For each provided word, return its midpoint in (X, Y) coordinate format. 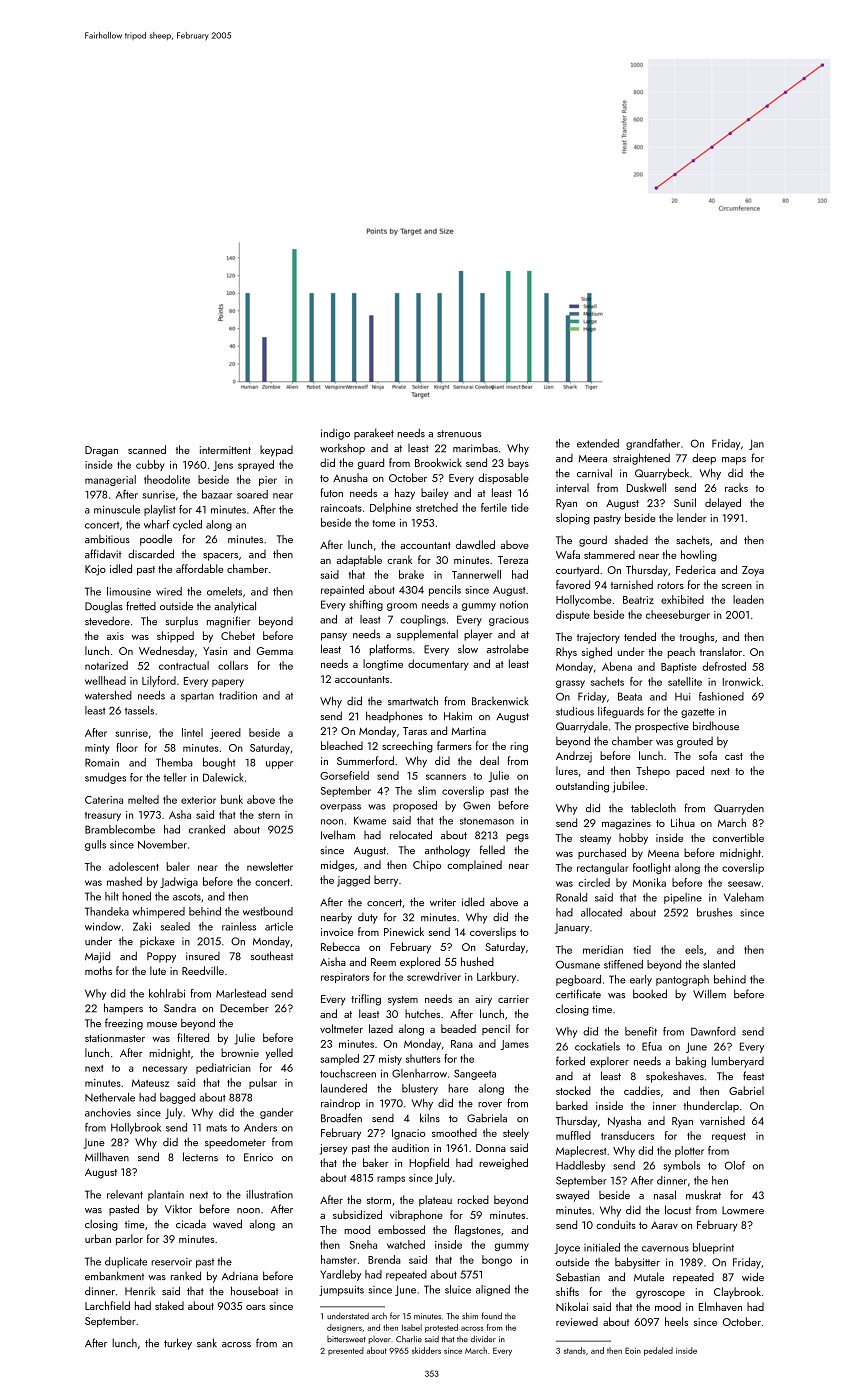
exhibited (682, 599)
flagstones (477, 1231)
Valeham (744, 897)
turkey (178, 1344)
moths (98, 970)
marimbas (475, 448)
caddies (642, 1090)
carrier (513, 999)
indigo (335, 434)
